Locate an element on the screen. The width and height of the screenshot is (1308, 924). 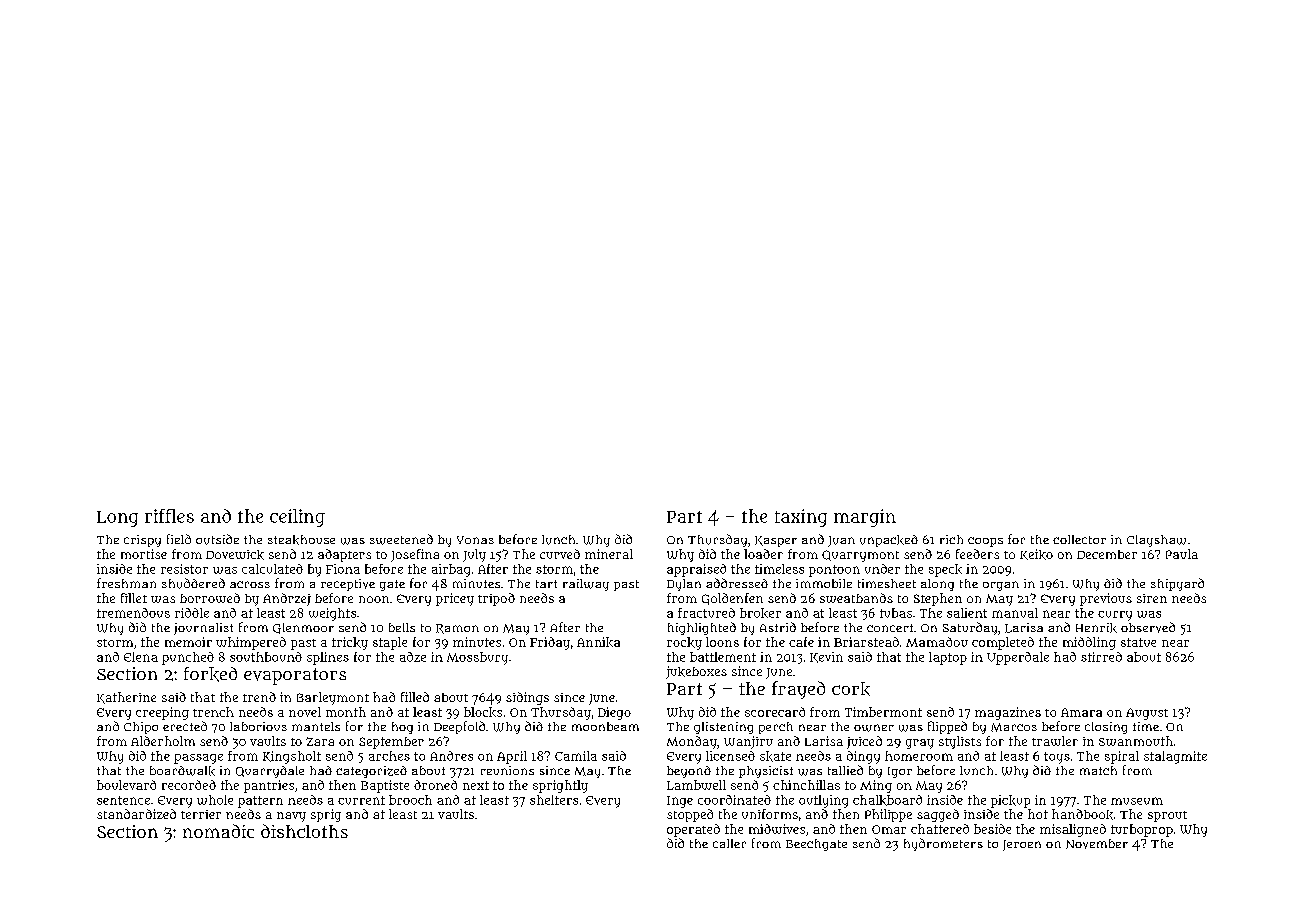
Upperdale is located at coordinates (1018, 658).
